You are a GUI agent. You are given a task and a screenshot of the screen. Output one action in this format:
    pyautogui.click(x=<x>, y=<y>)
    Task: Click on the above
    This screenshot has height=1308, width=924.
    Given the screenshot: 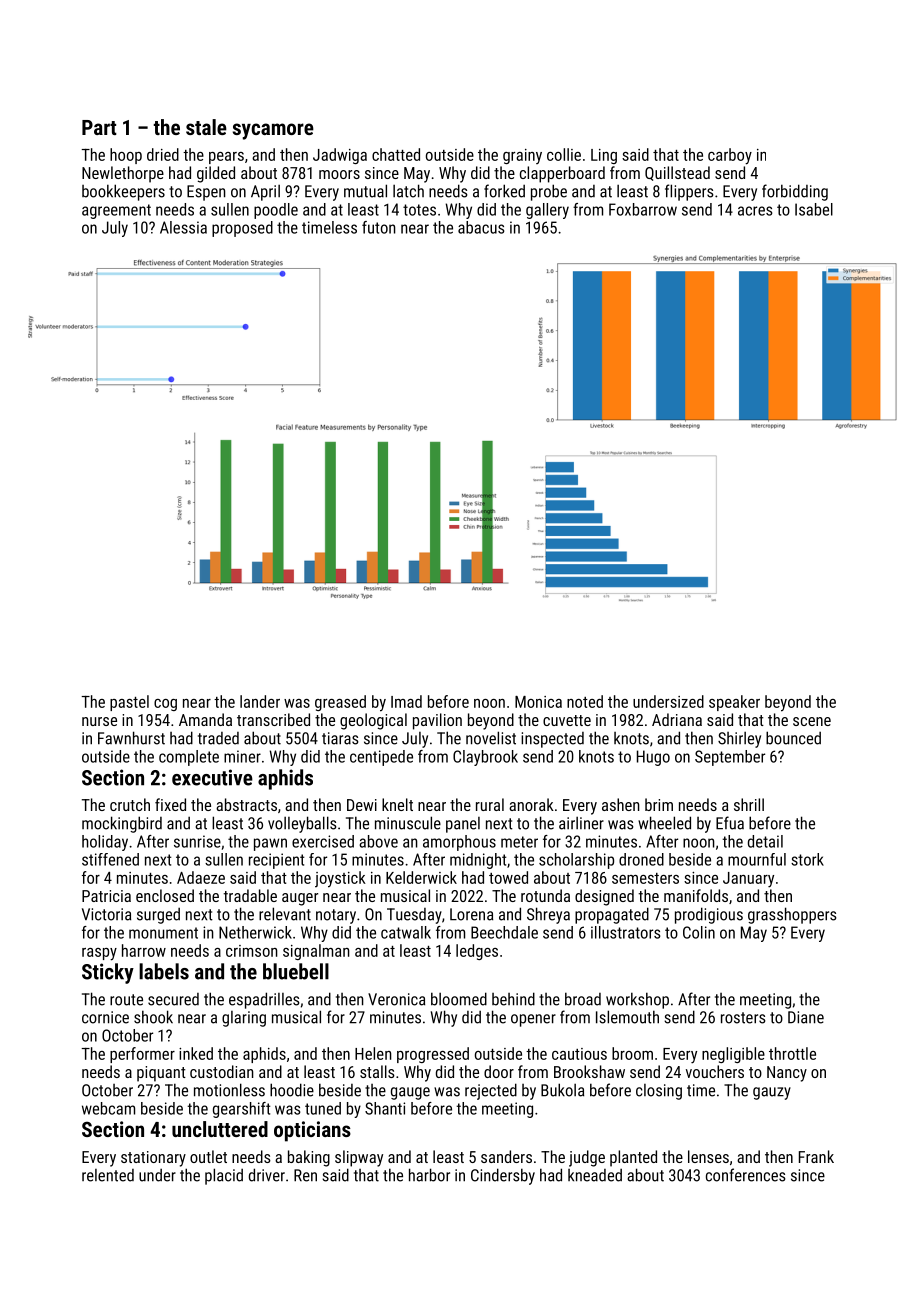 What is the action you would take?
    pyautogui.click(x=378, y=841)
